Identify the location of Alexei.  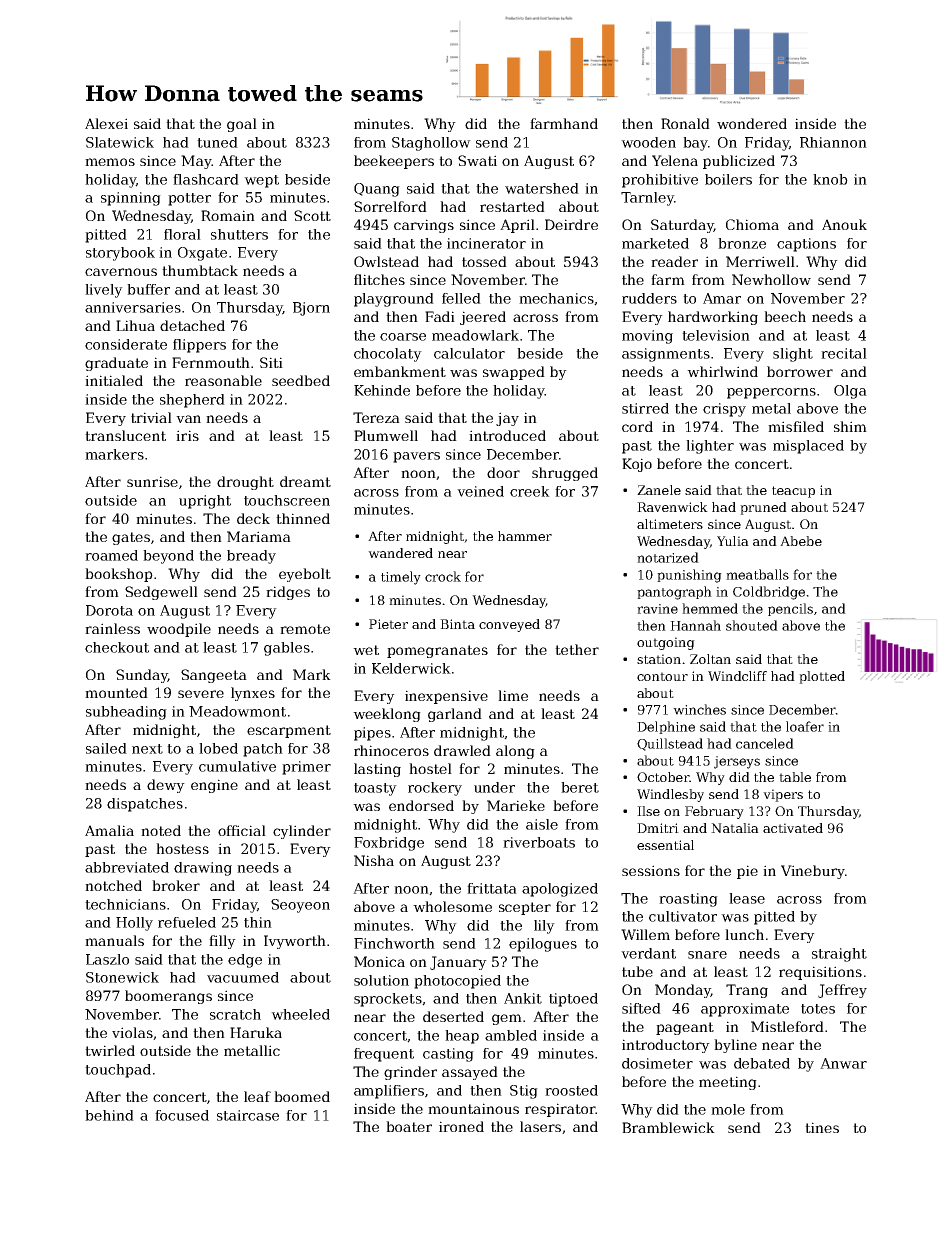
(106, 123).
